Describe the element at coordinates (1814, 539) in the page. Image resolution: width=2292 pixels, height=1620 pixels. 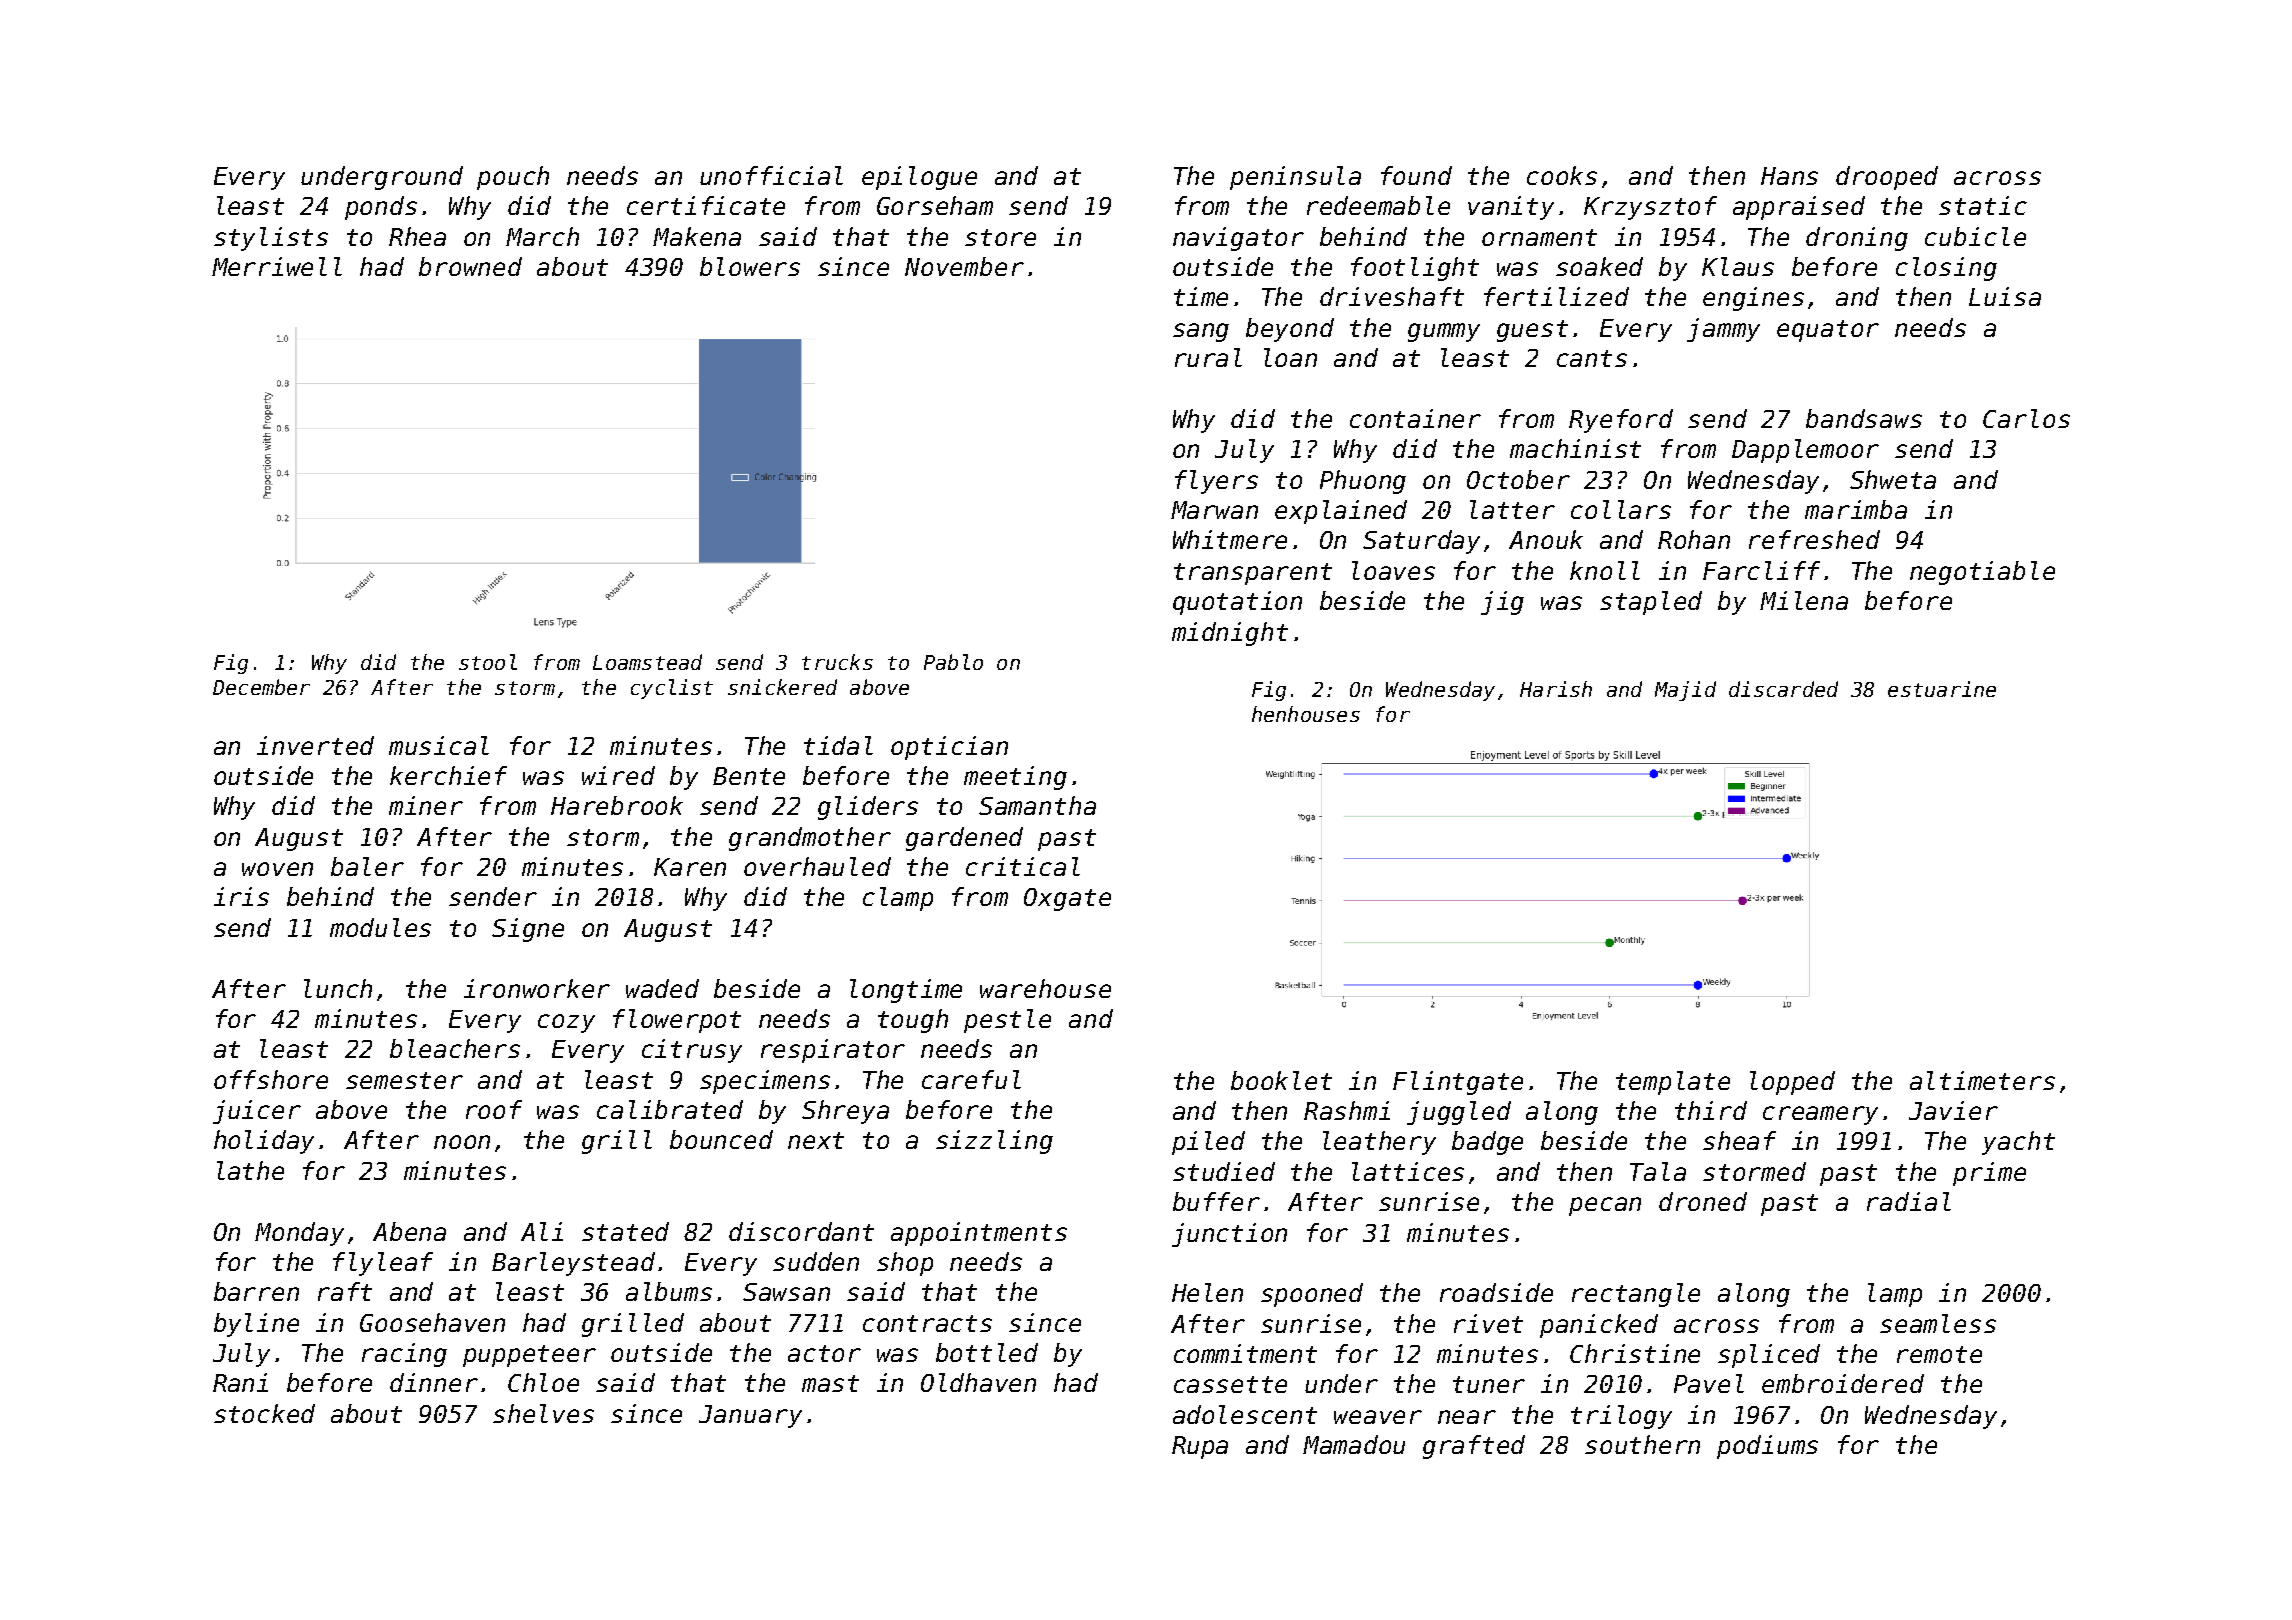
I see `refreshed` at that location.
